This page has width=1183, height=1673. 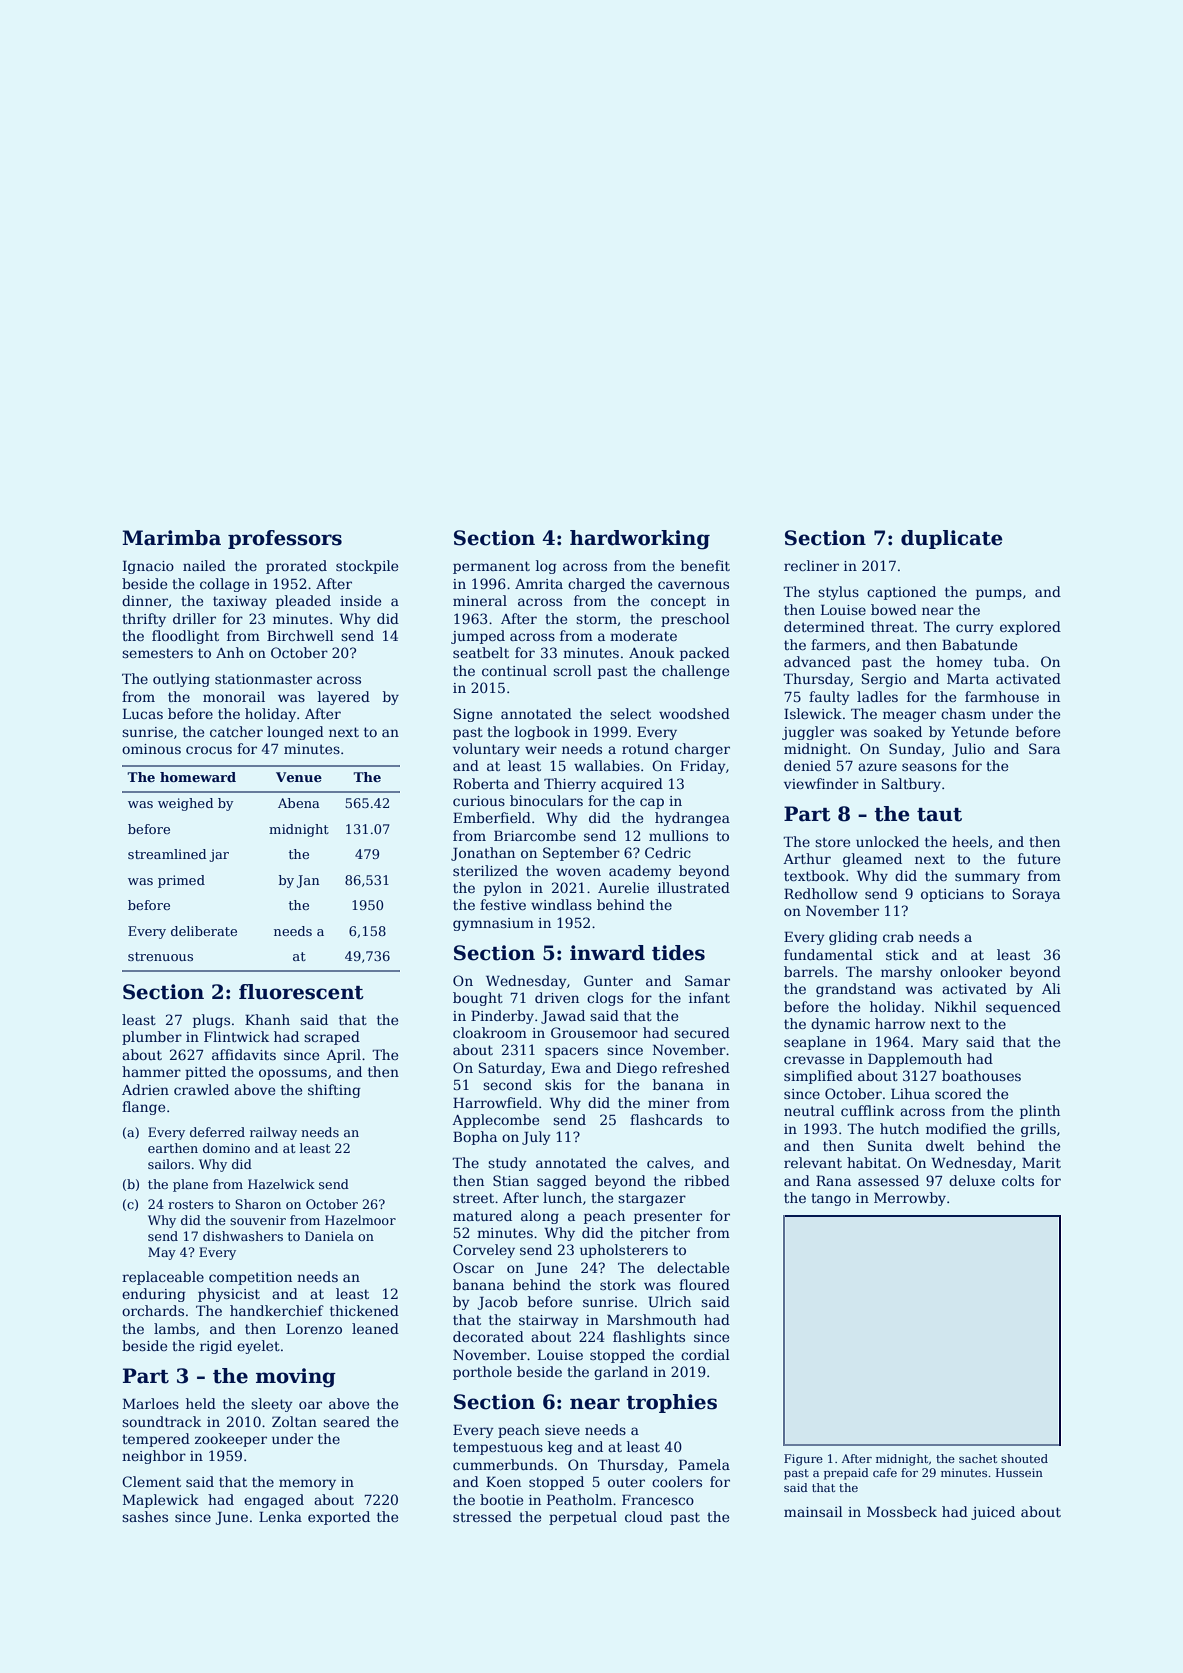 I want to click on hardworking, so click(x=640, y=540).
